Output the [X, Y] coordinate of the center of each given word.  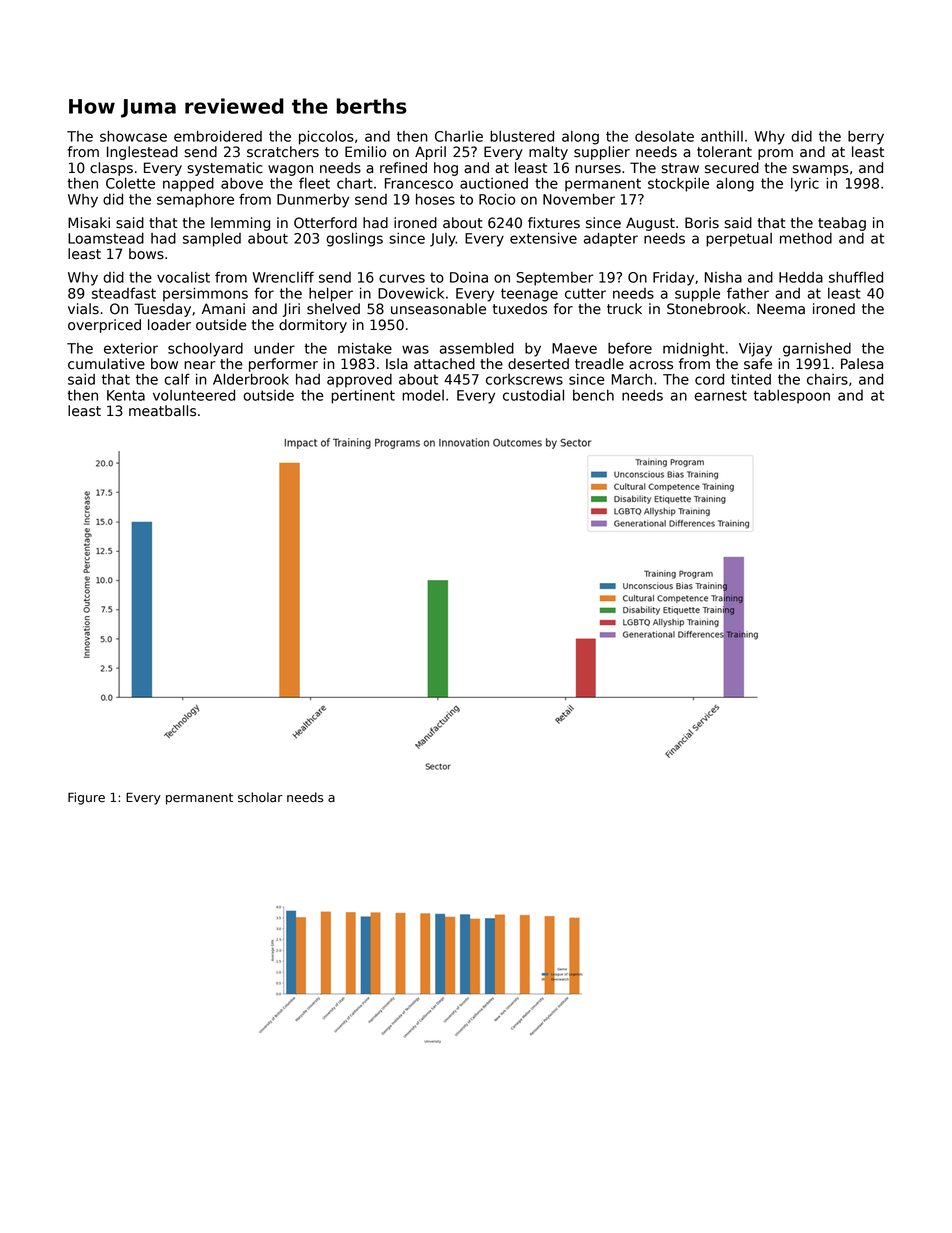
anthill [722, 136]
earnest [720, 395]
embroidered [218, 136]
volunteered [194, 395]
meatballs [162, 411]
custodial [533, 395]
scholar [260, 797]
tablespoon [792, 396]
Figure [86, 798]
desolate [664, 136]
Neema [781, 309]
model [423, 395]
